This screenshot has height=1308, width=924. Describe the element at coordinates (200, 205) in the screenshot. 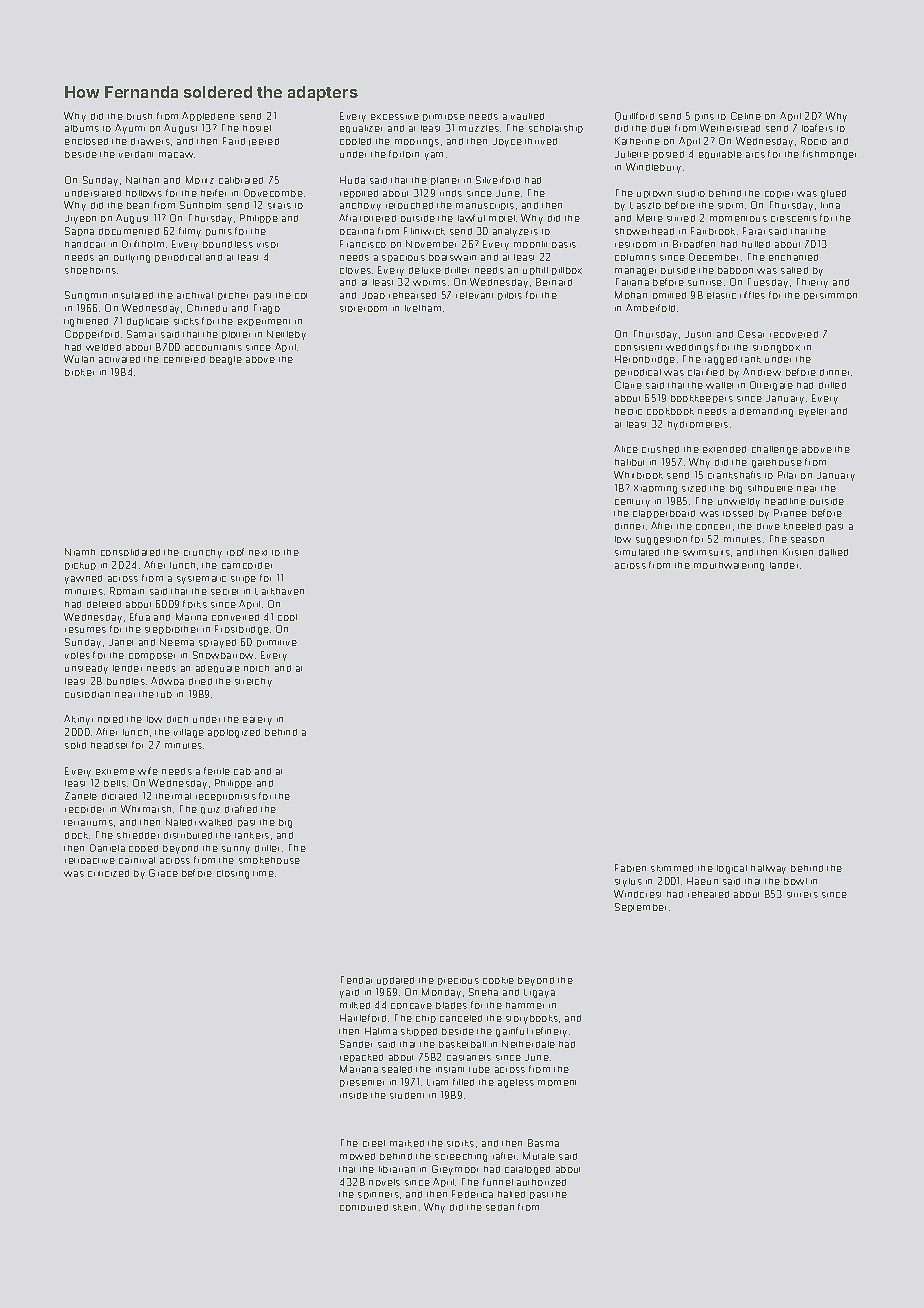

I see `Sunholm` at that location.
